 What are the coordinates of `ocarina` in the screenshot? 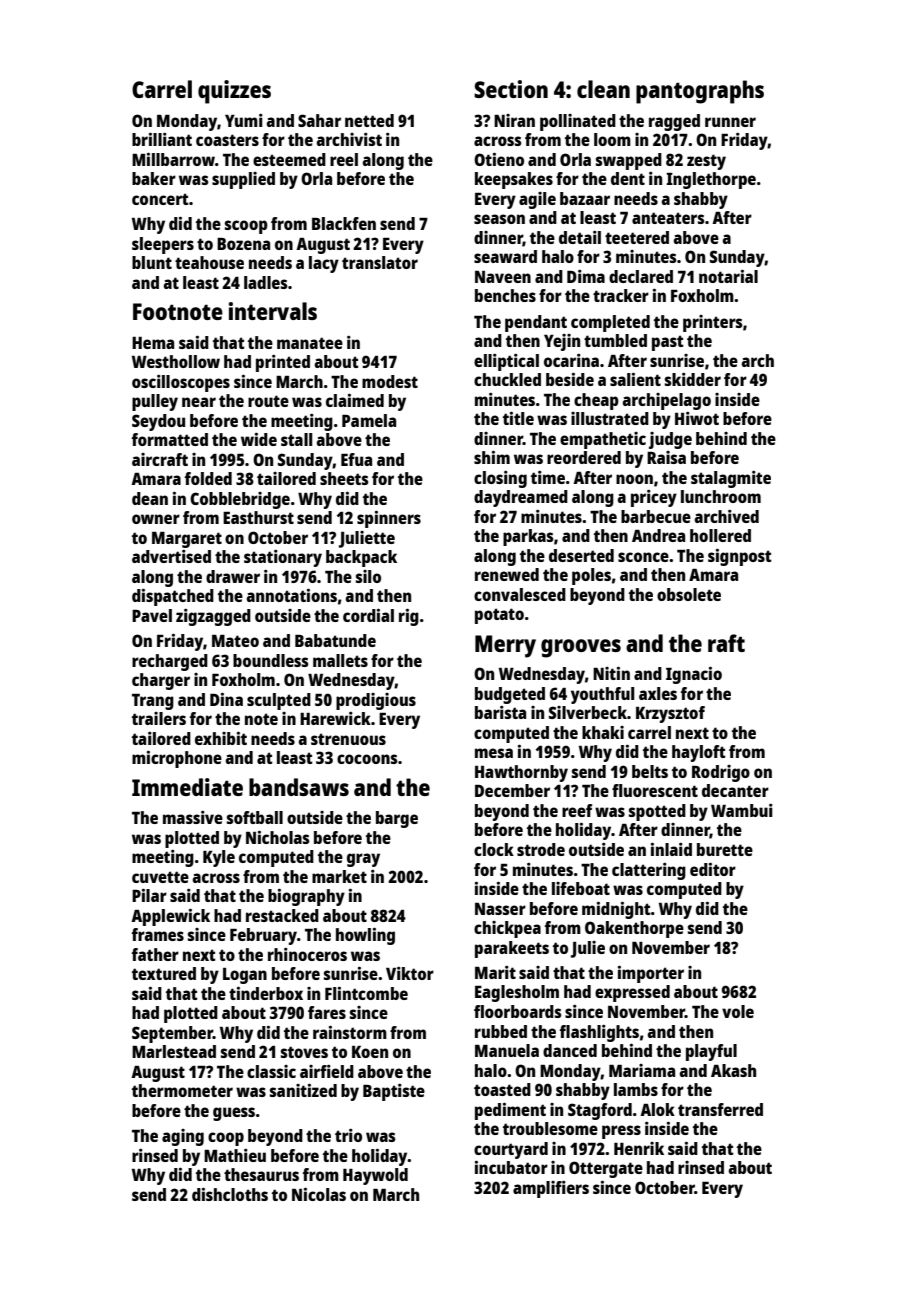 It's located at (571, 360).
